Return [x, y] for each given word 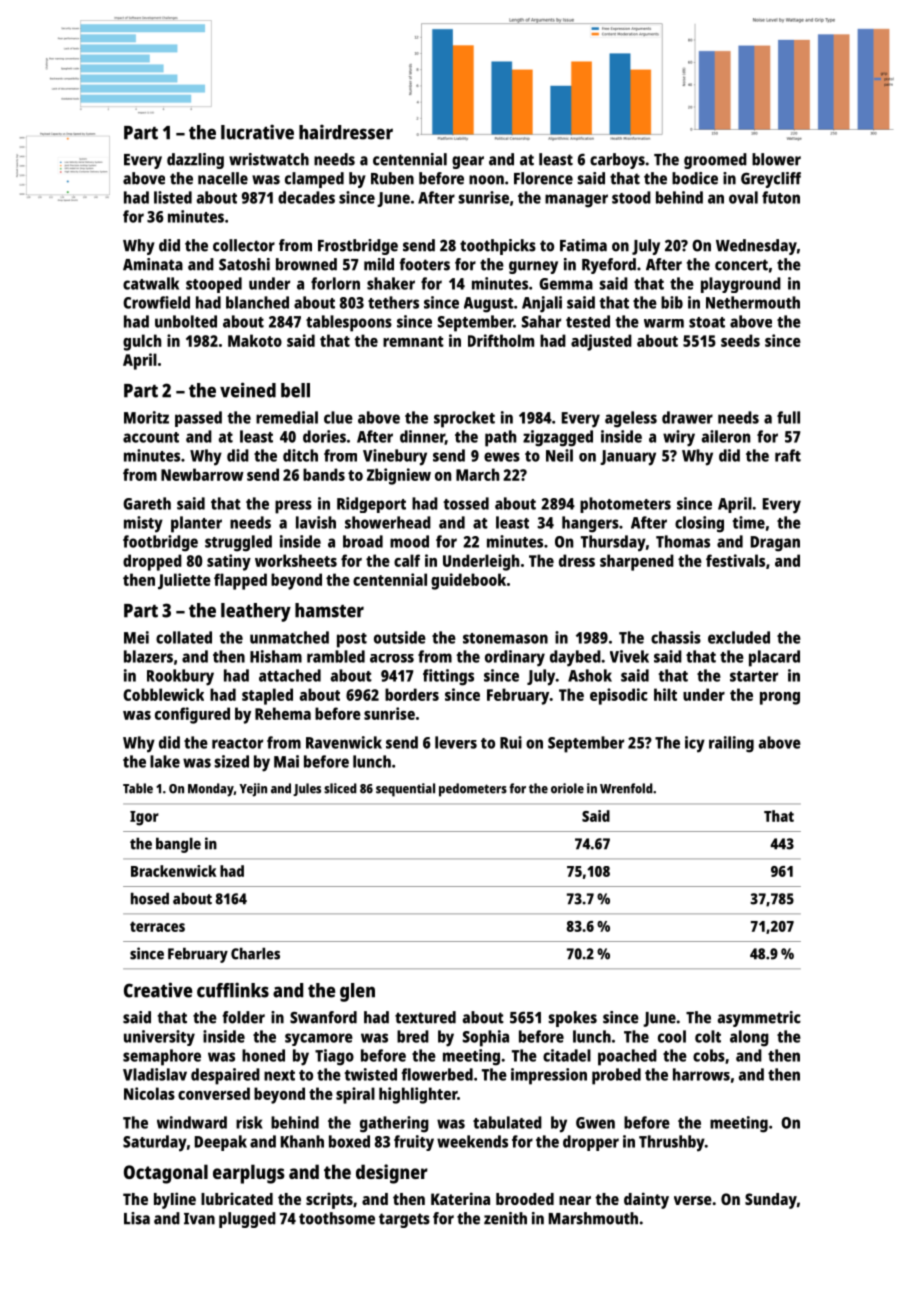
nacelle [223, 178]
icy [695, 744]
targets [404, 1220]
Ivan [199, 1219]
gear [468, 162]
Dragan [775, 544]
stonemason [505, 638]
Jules [307, 789]
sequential [405, 790]
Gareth [147, 503]
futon [781, 197]
